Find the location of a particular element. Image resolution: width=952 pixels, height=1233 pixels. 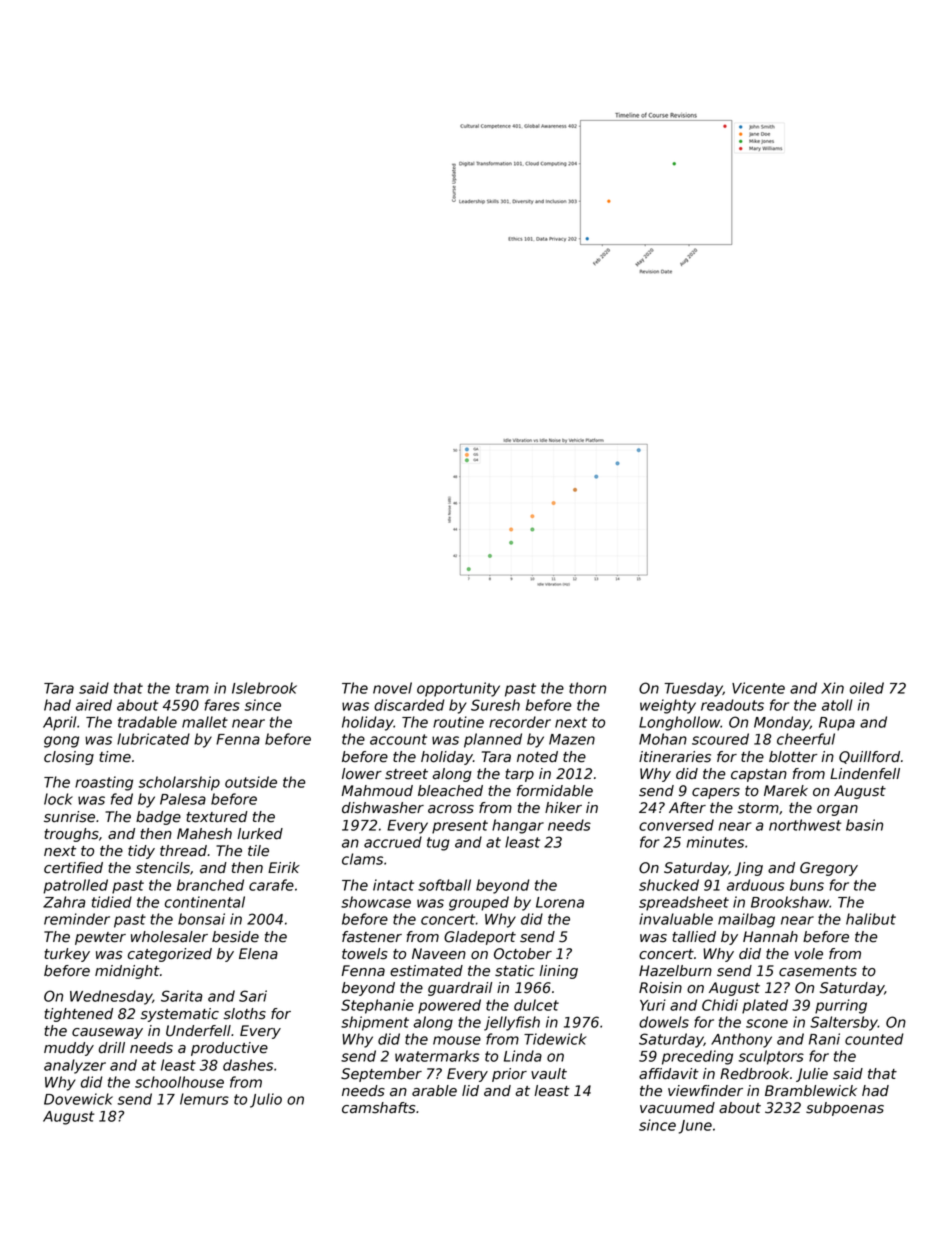

thorn is located at coordinates (587, 688).
